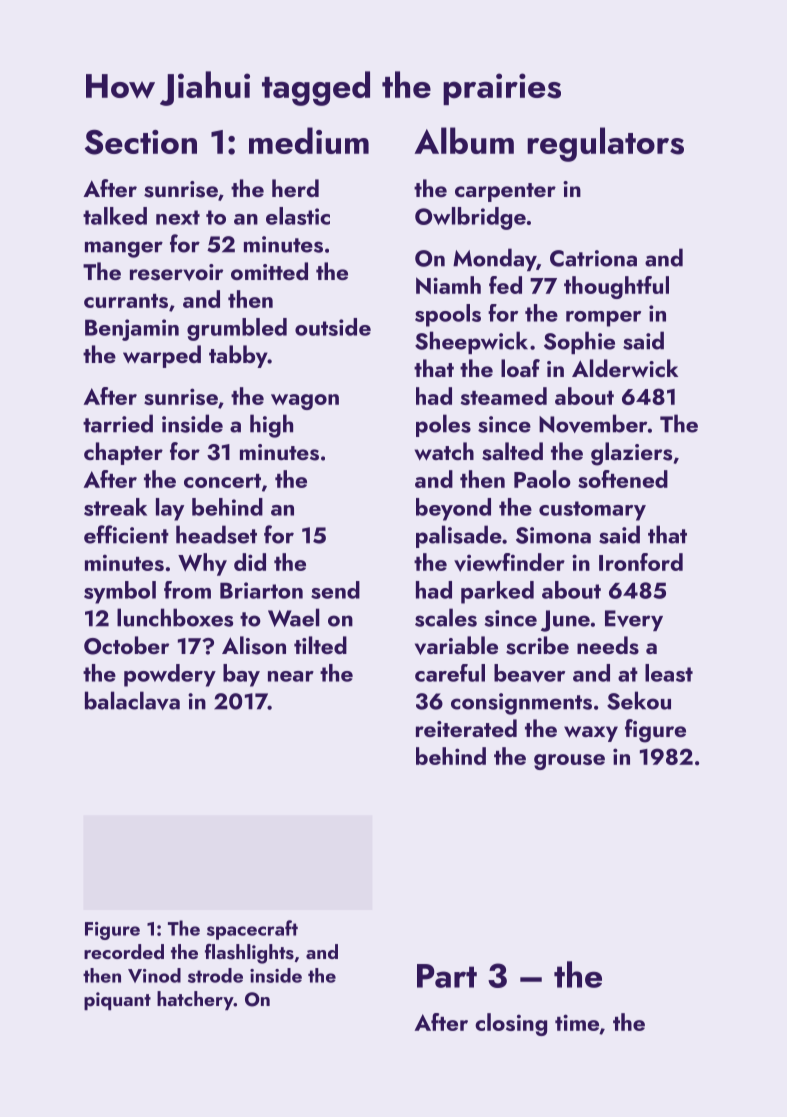 The width and height of the page is (787, 1117). Describe the element at coordinates (447, 976) in the page. I see `Part` at that location.
